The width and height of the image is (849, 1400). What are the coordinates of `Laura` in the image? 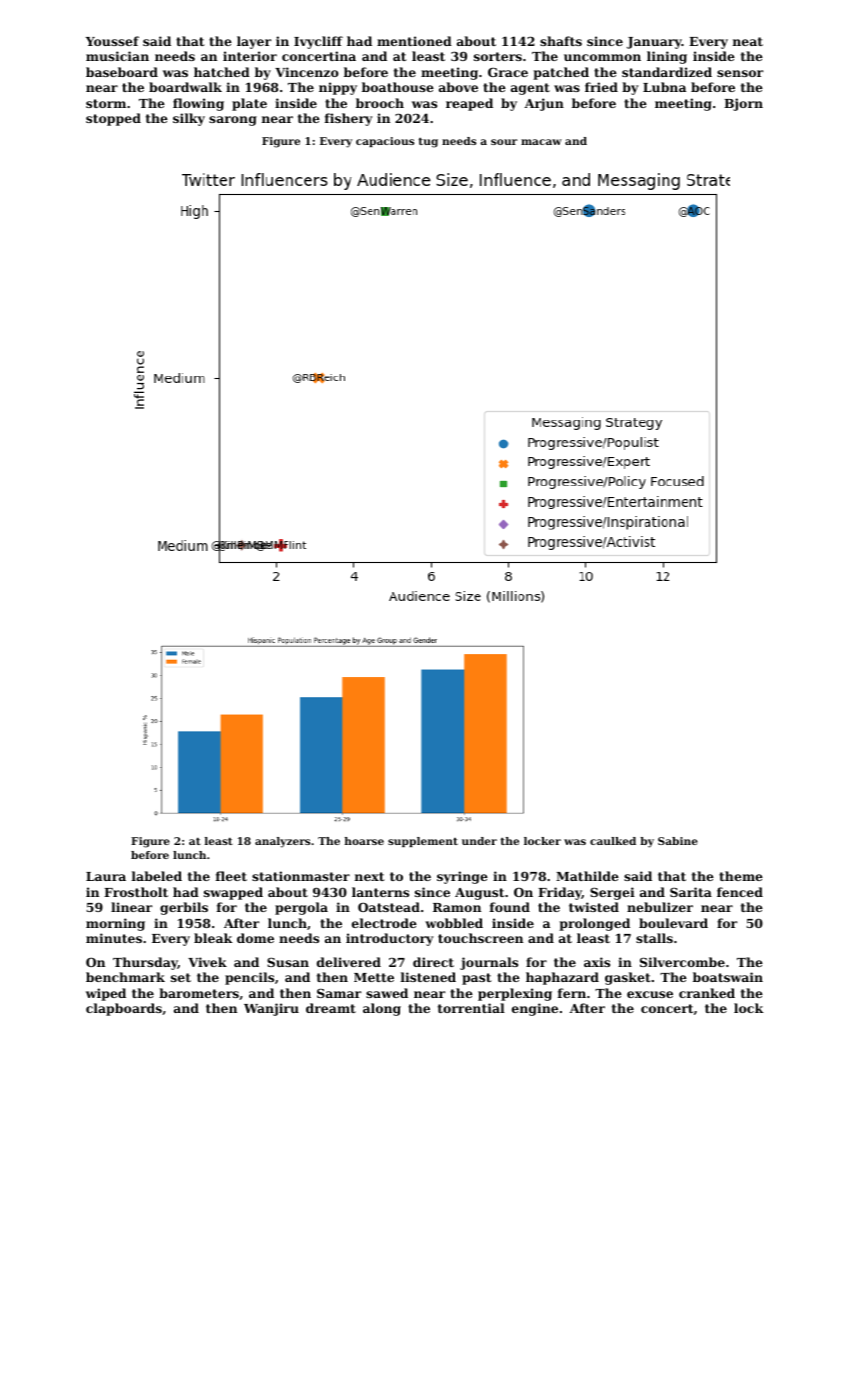 It's located at (106, 876).
